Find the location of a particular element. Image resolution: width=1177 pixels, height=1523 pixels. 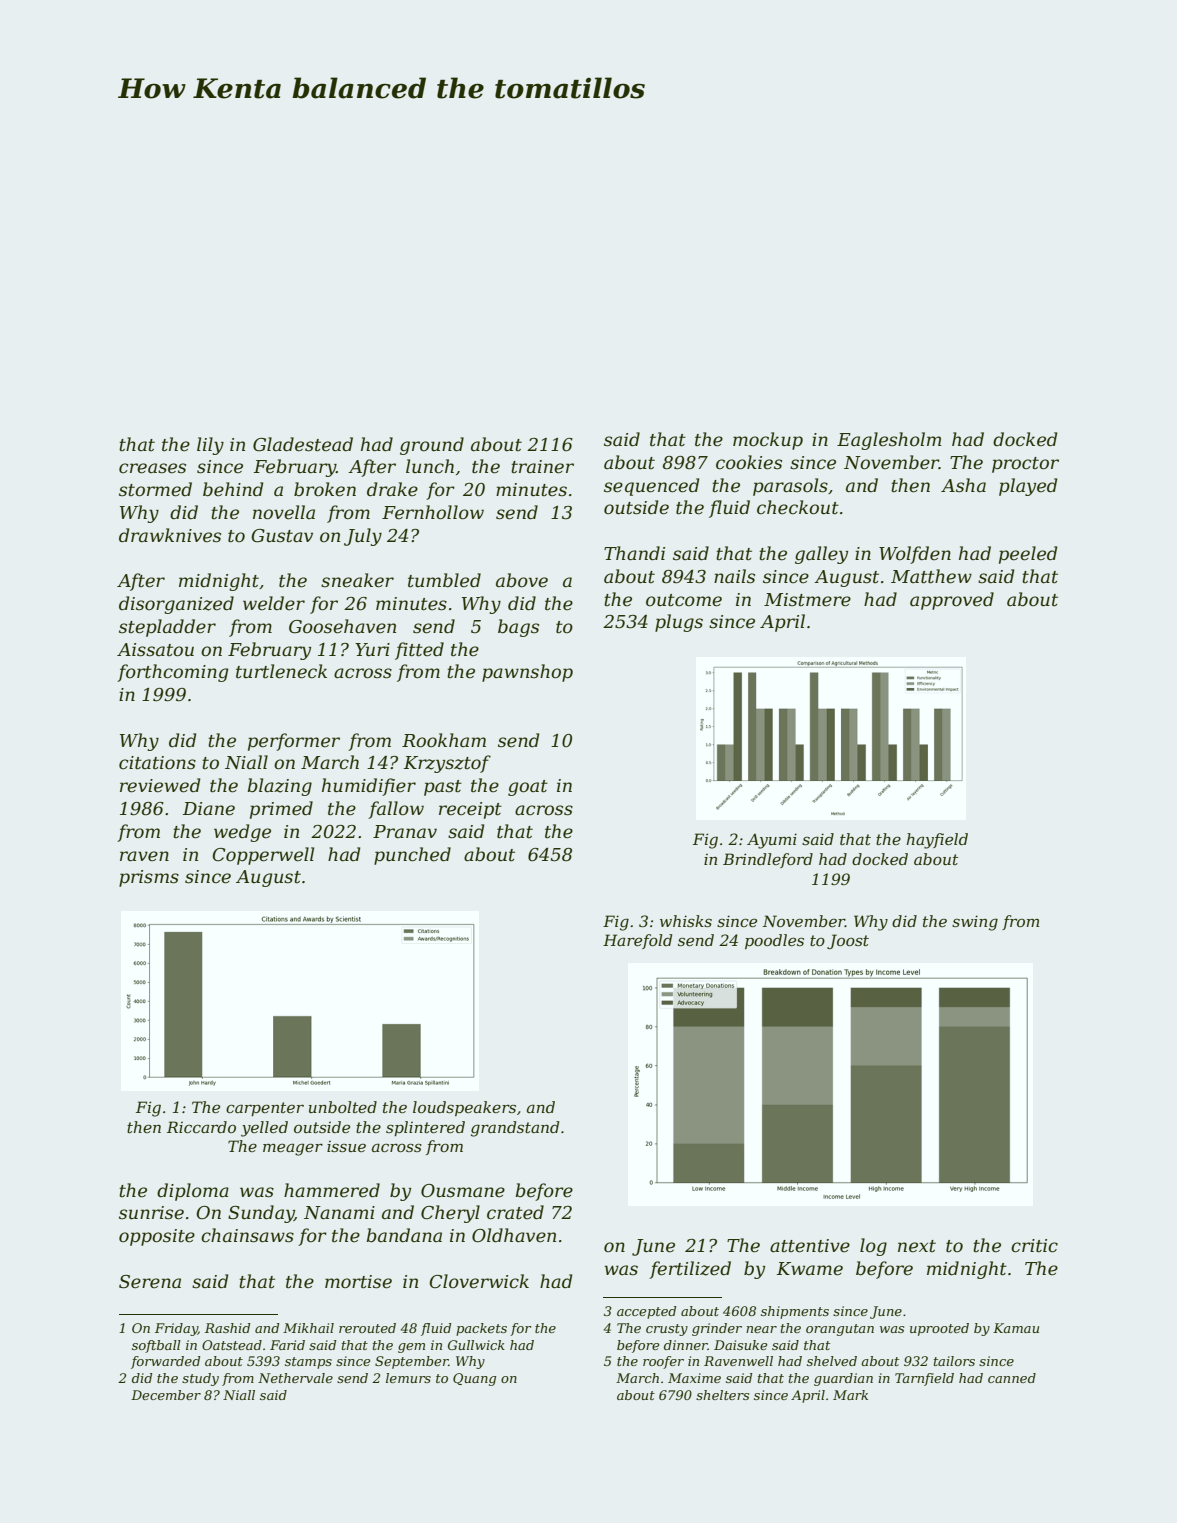

crated is located at coordinates (515, 1212).
